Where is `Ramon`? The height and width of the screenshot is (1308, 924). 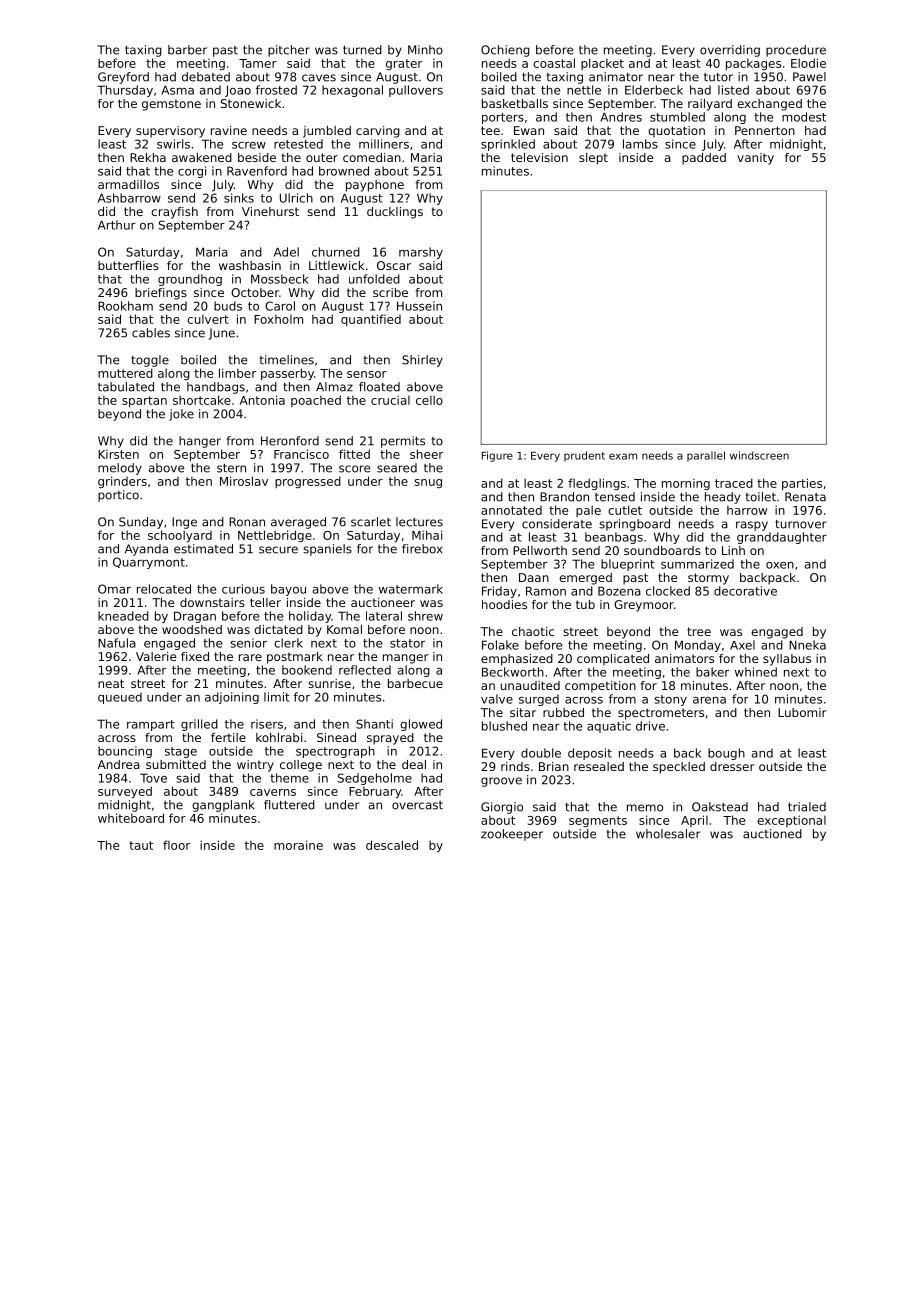
Ramon is located at coordinates (546, 591).
